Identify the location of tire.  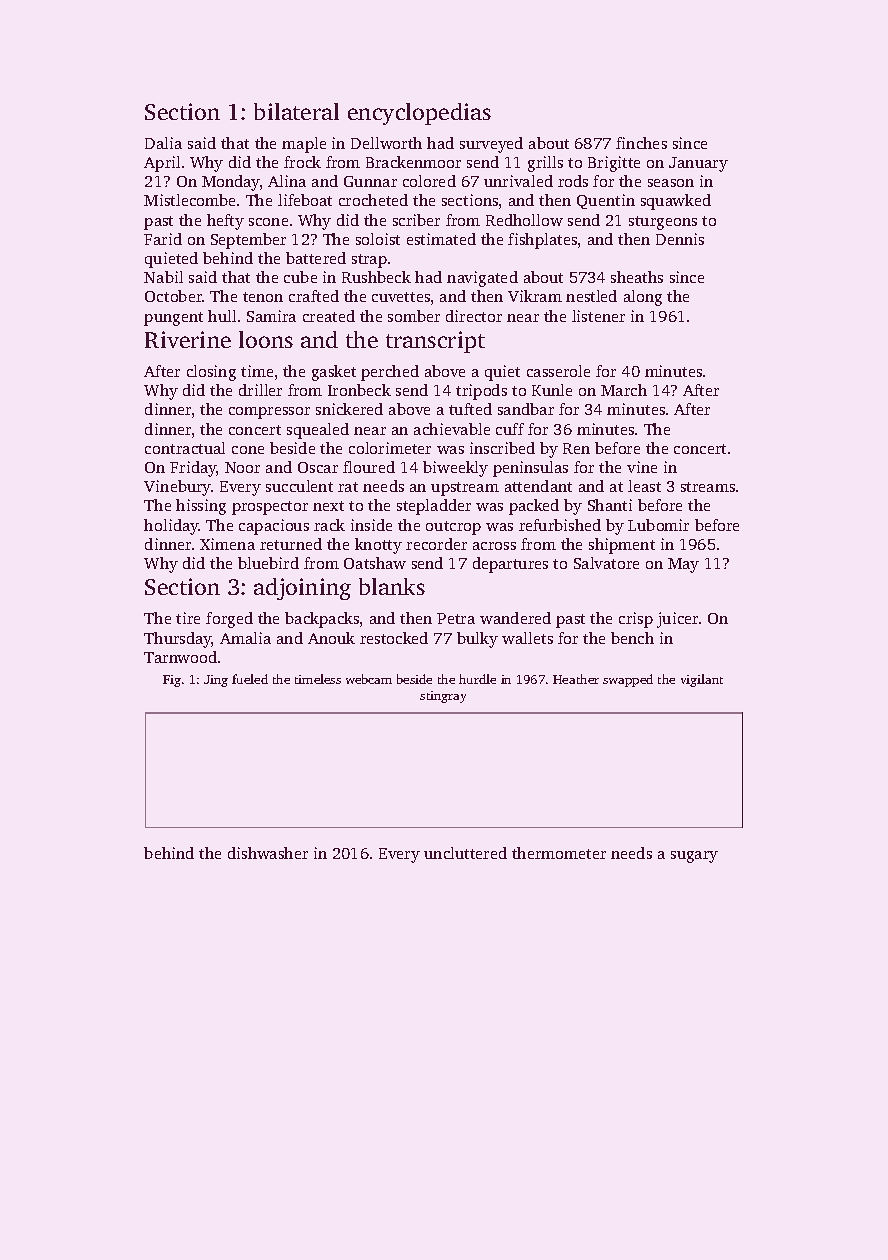
(188, 618).
